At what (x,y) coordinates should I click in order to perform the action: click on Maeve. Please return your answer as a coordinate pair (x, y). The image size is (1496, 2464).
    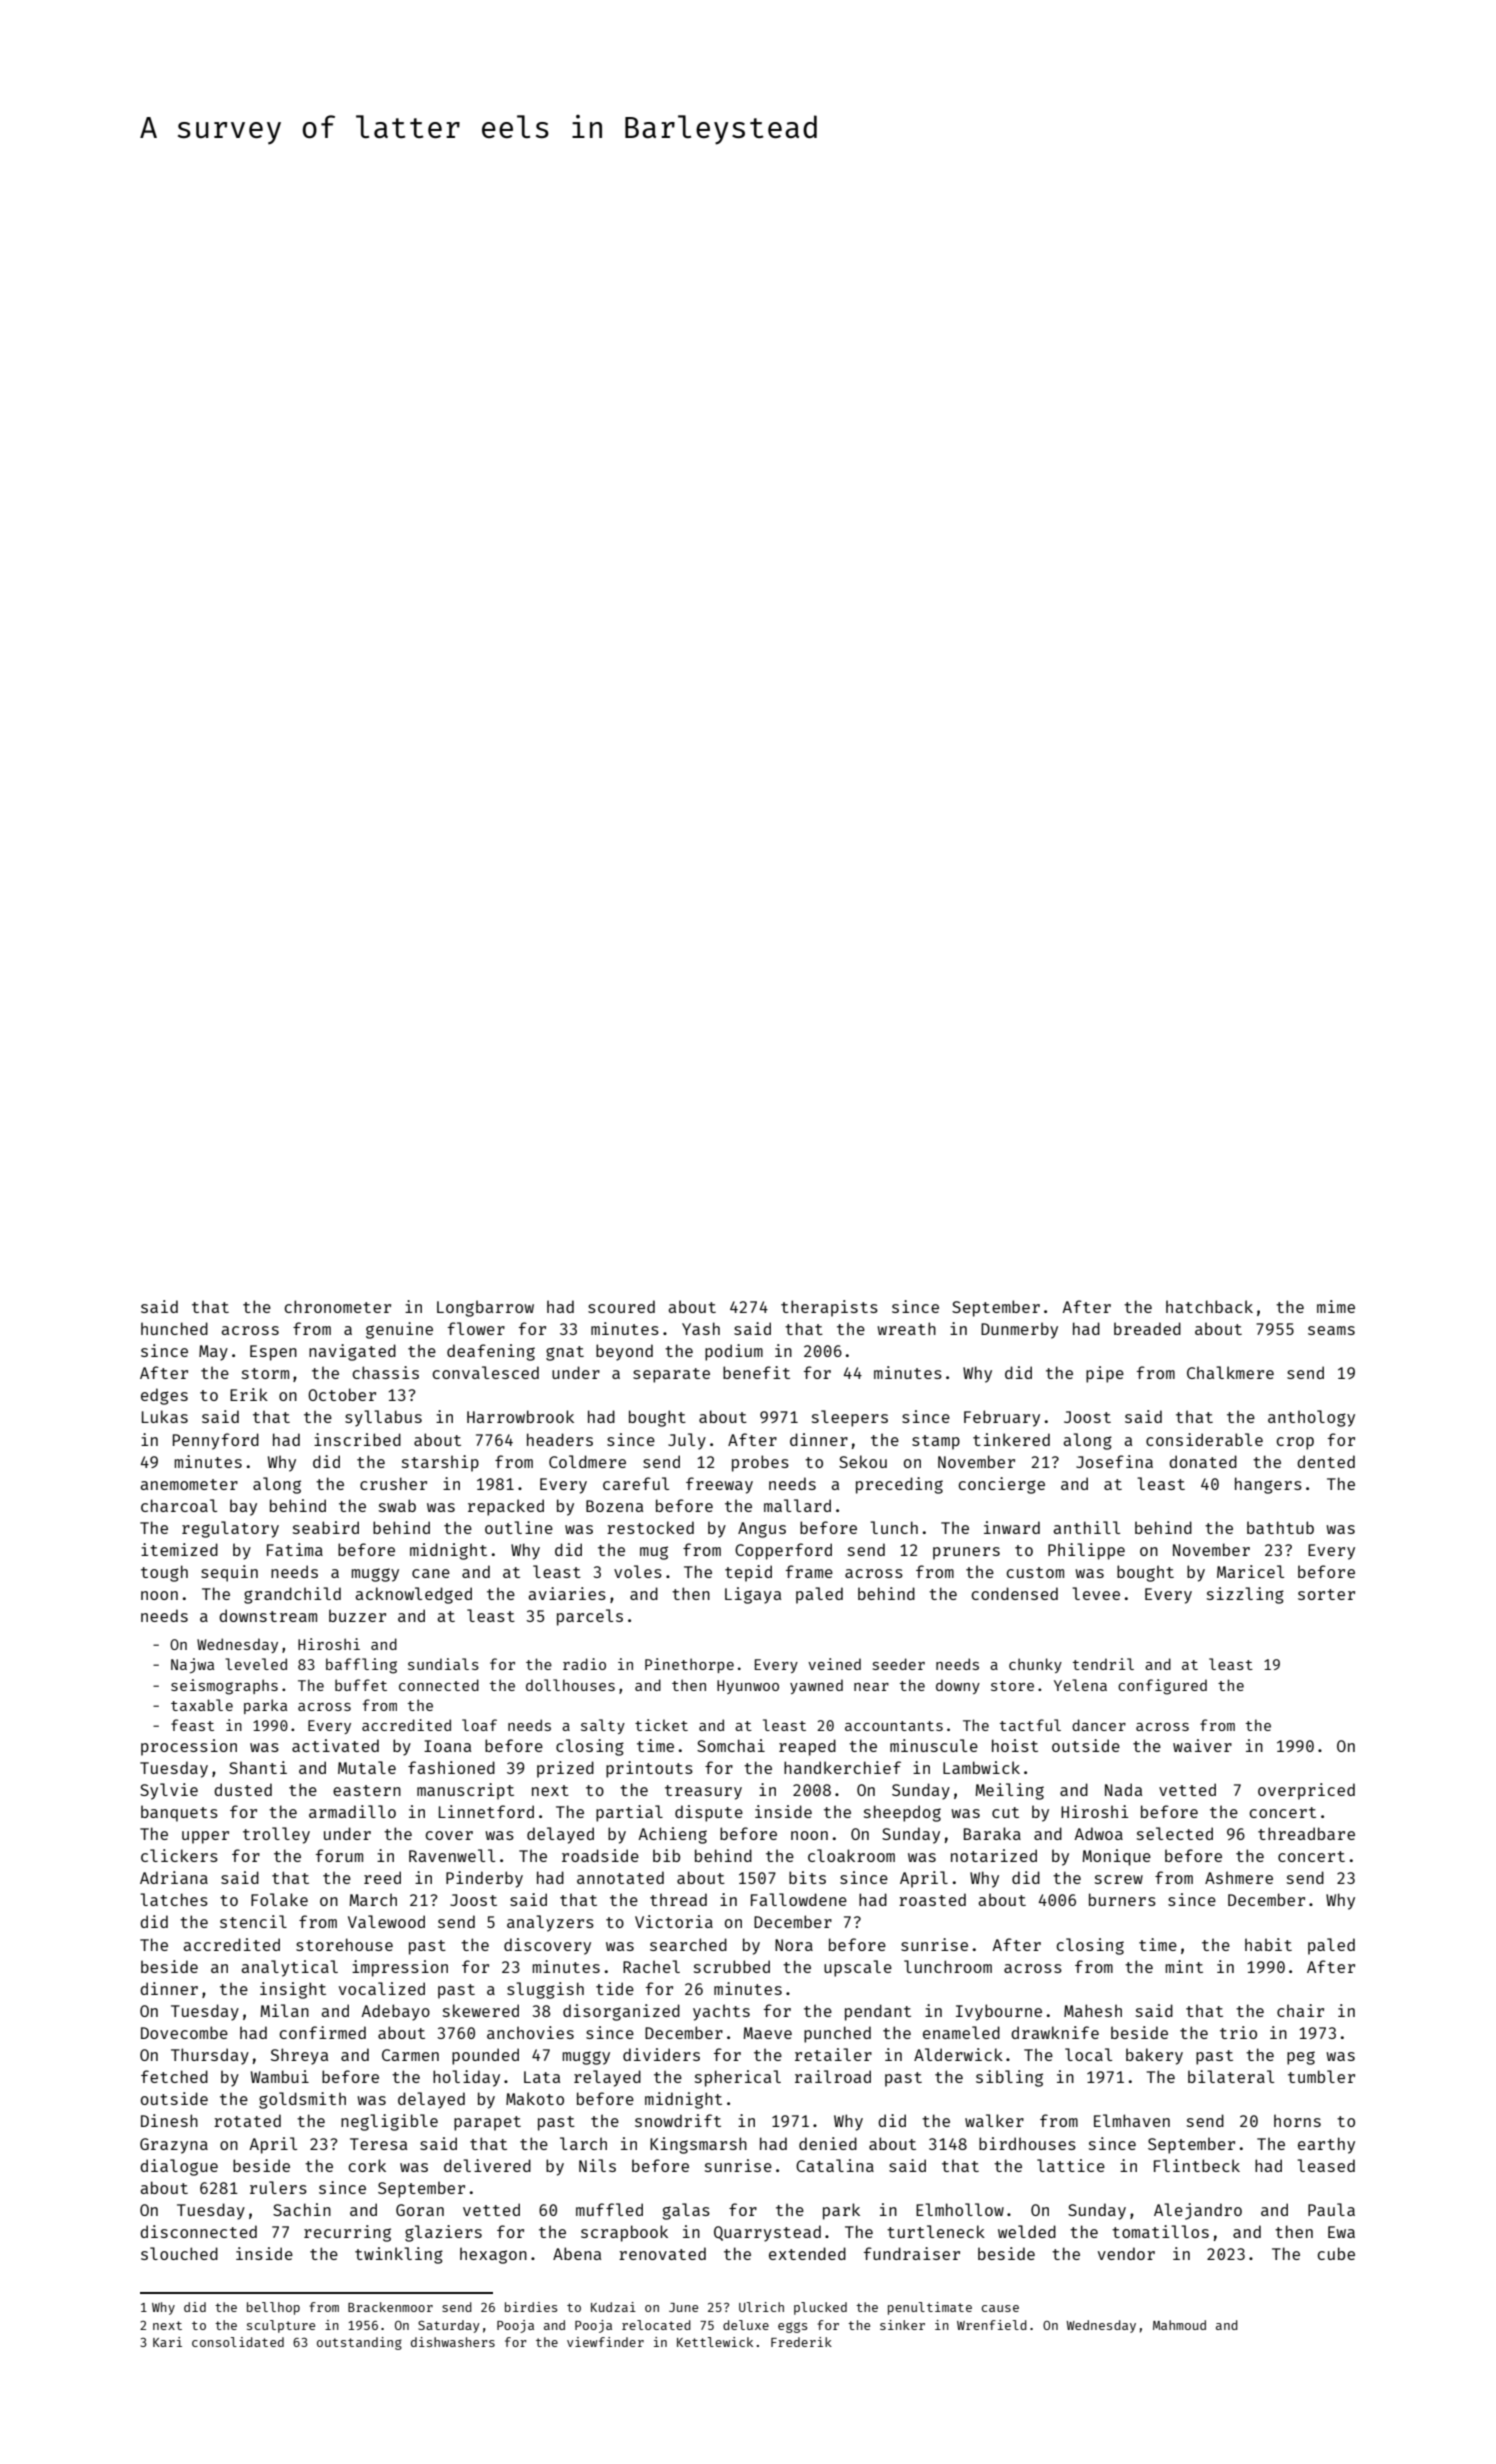
    Looking at the image, I should click on (768, 2033).
